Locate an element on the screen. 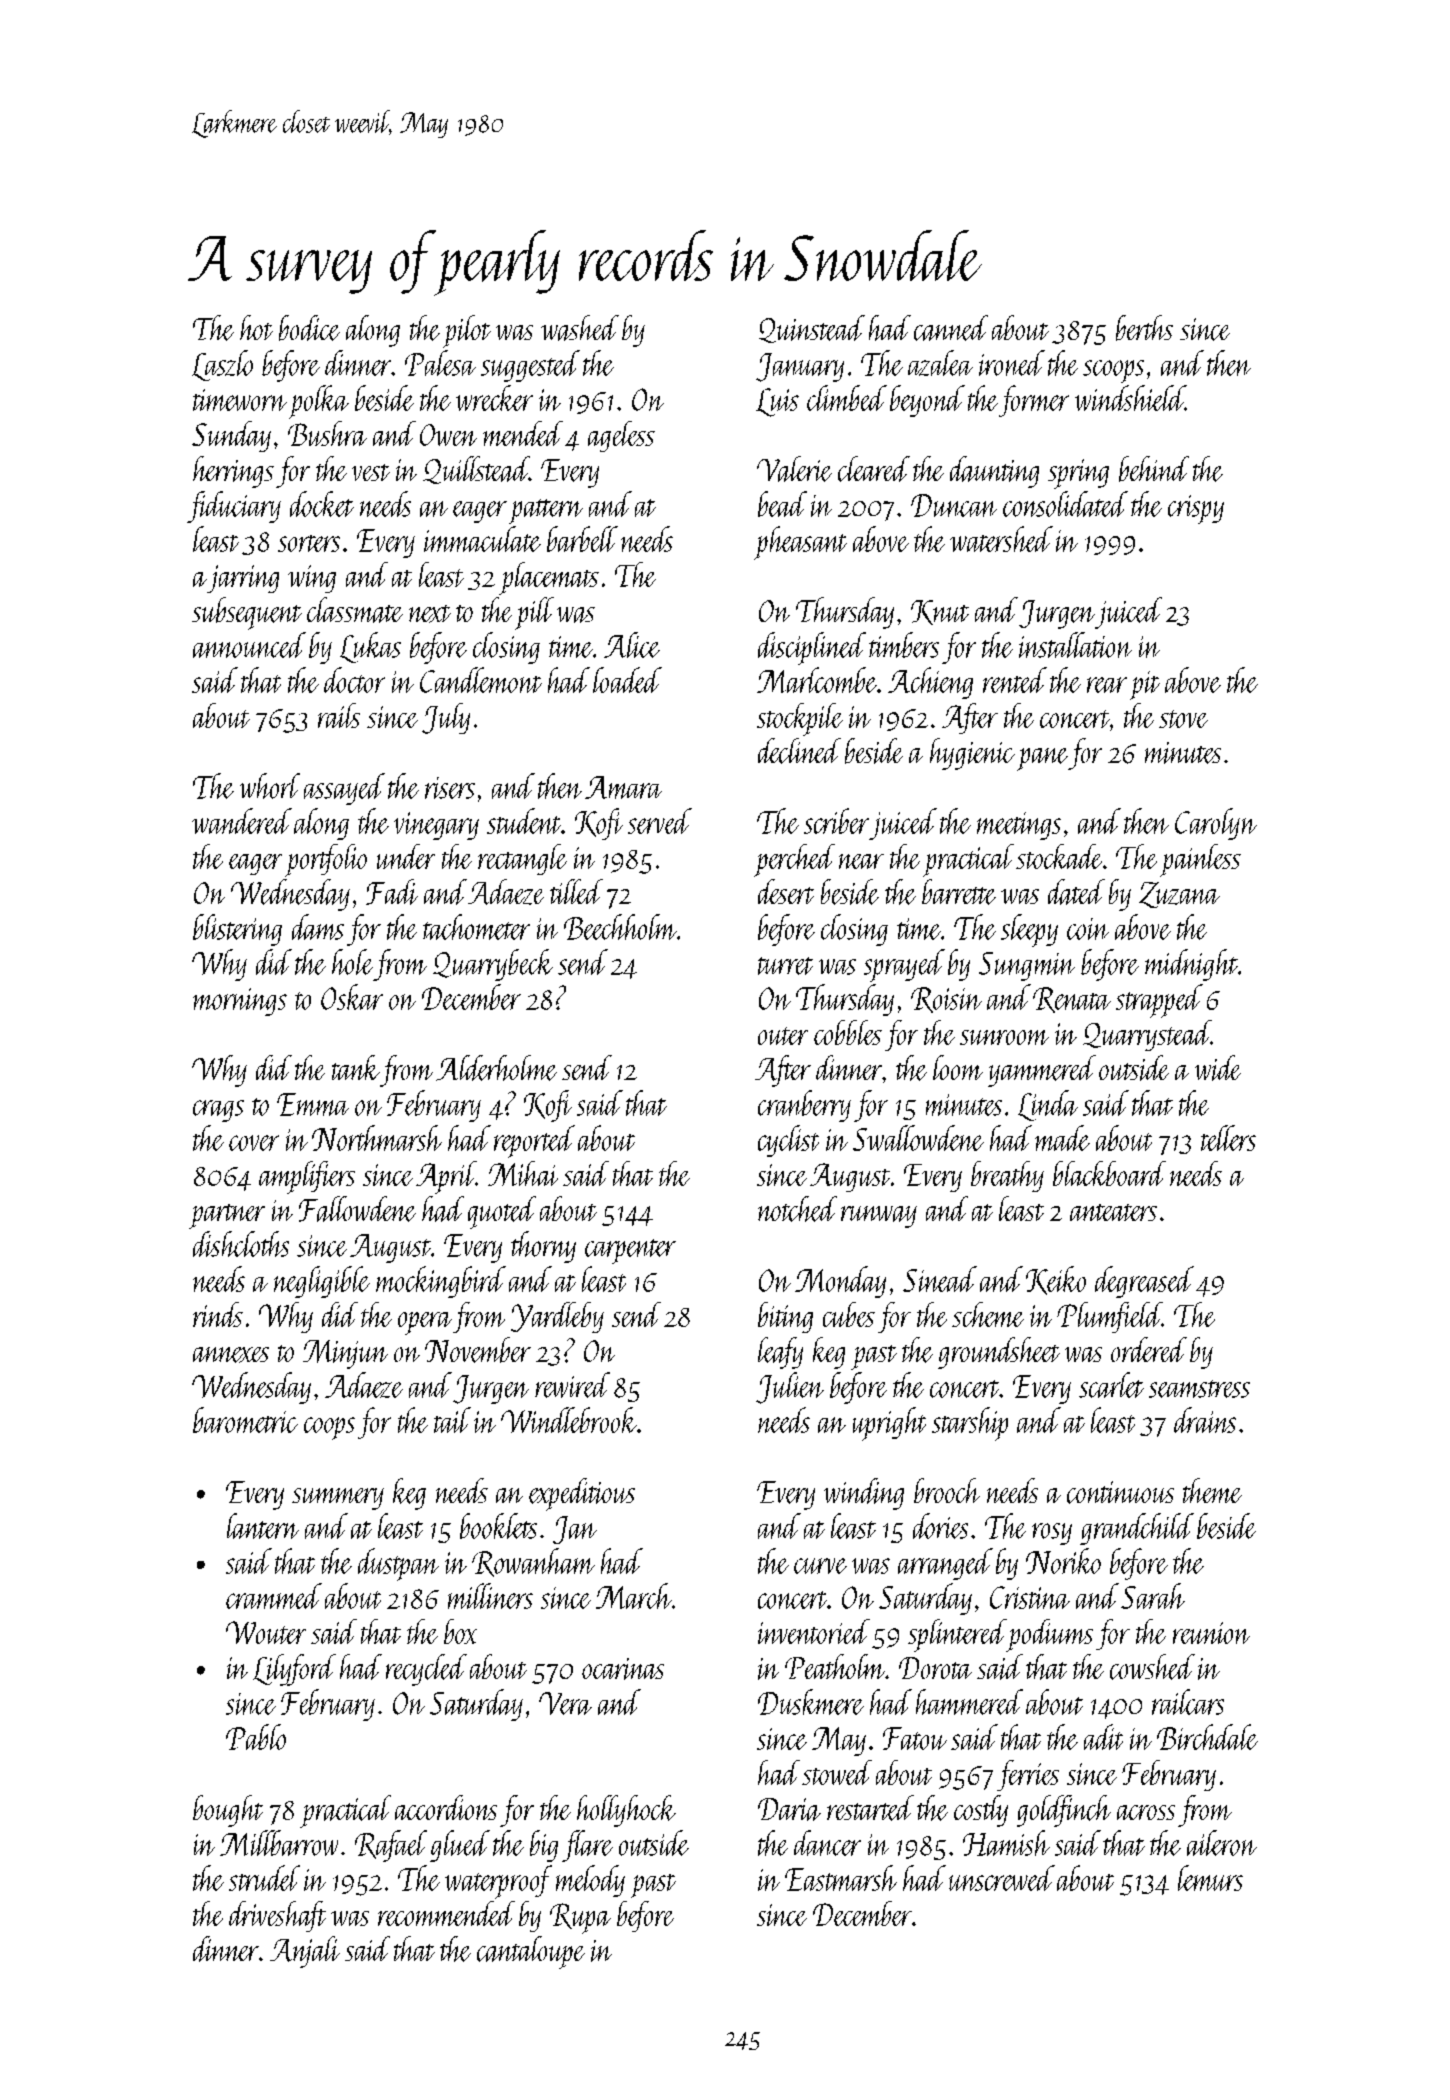 The width and height of the screenshot is (1450, 2100). recycled is located at coordinates (426, 1670).
